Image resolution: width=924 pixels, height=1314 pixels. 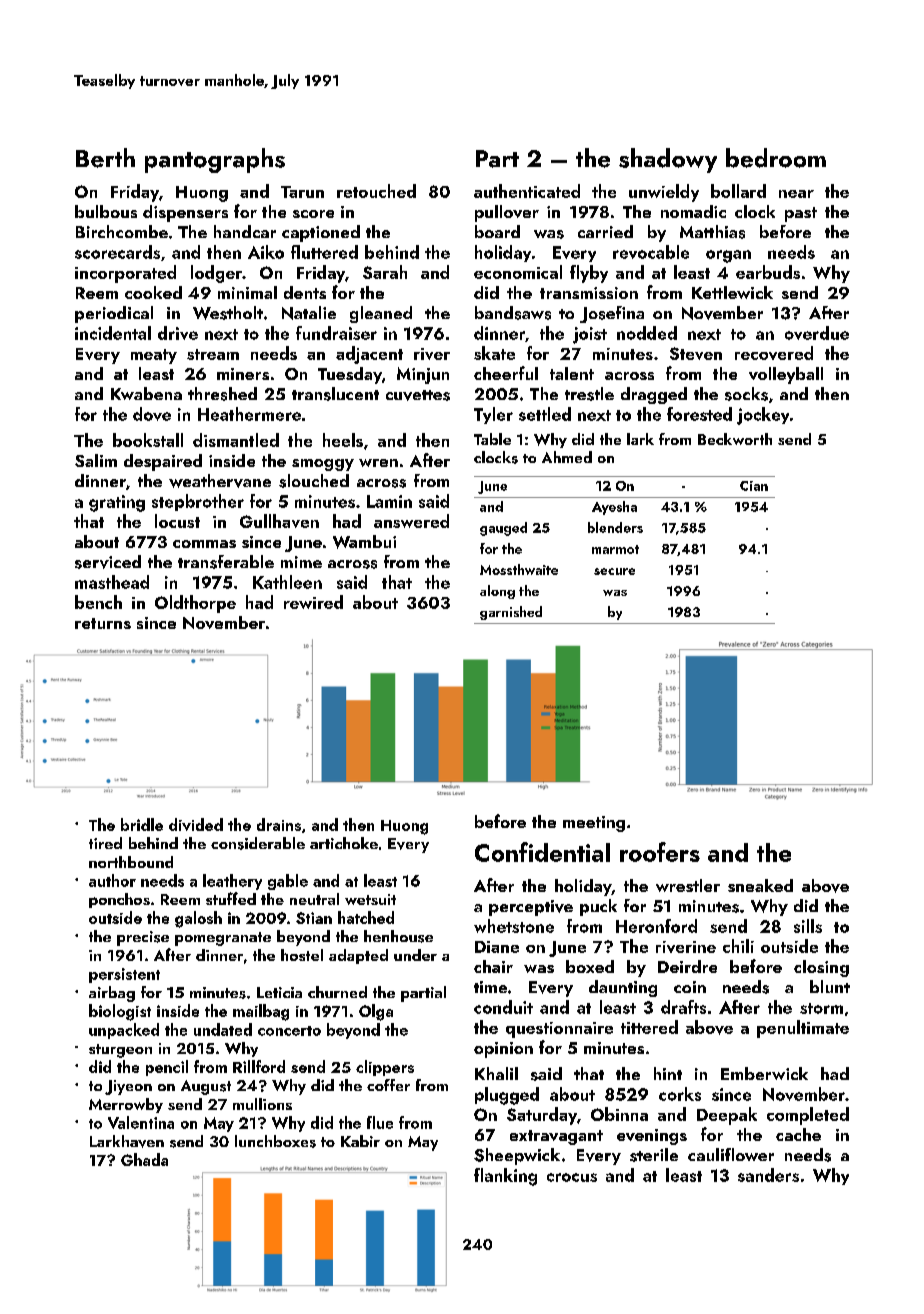 What do you see at coordinates (514, 926) in the screenshot?
I see `whetstone` at bounding box center [514, 926].
